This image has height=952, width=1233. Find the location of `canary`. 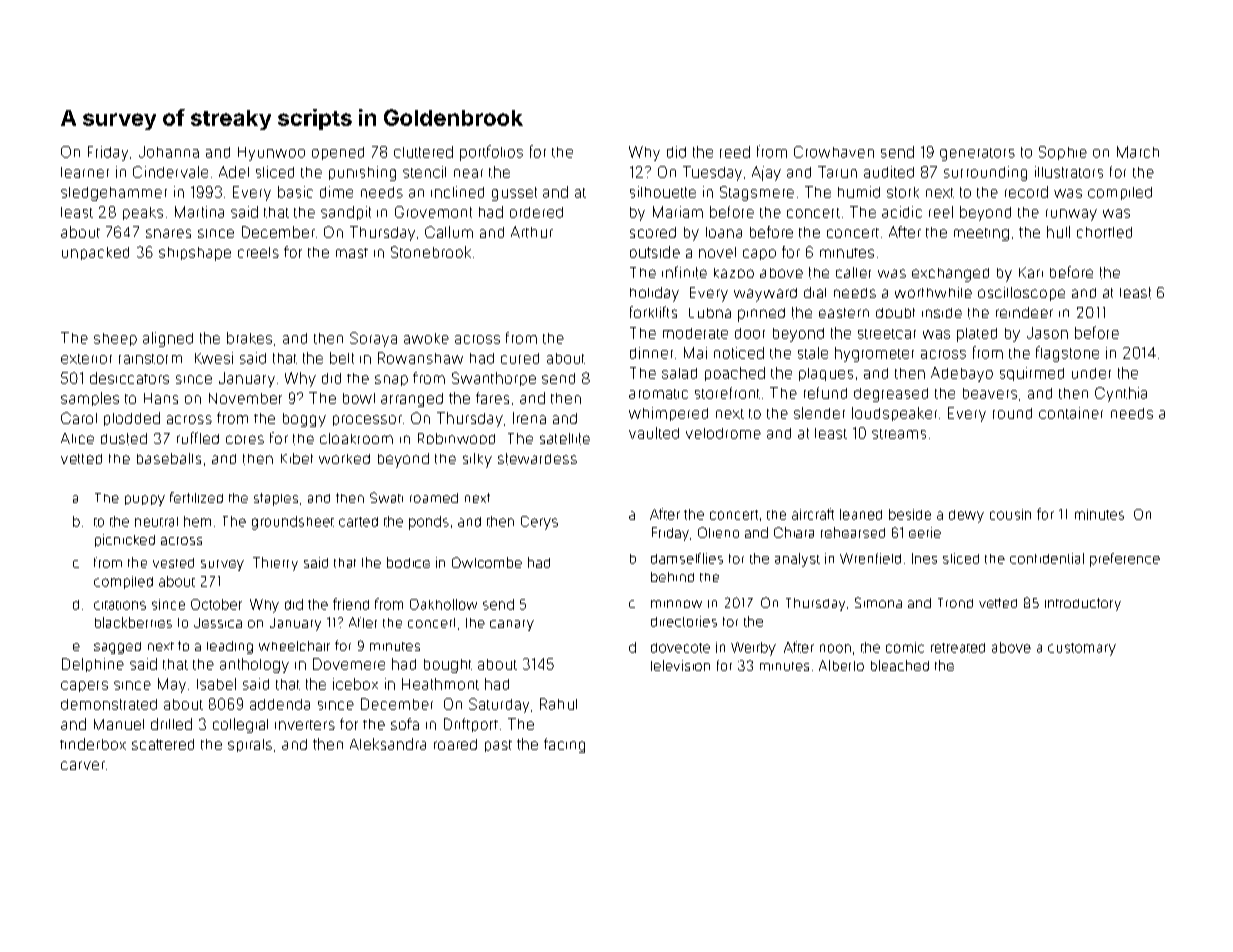

canary is located at coordinates (512, 625).
